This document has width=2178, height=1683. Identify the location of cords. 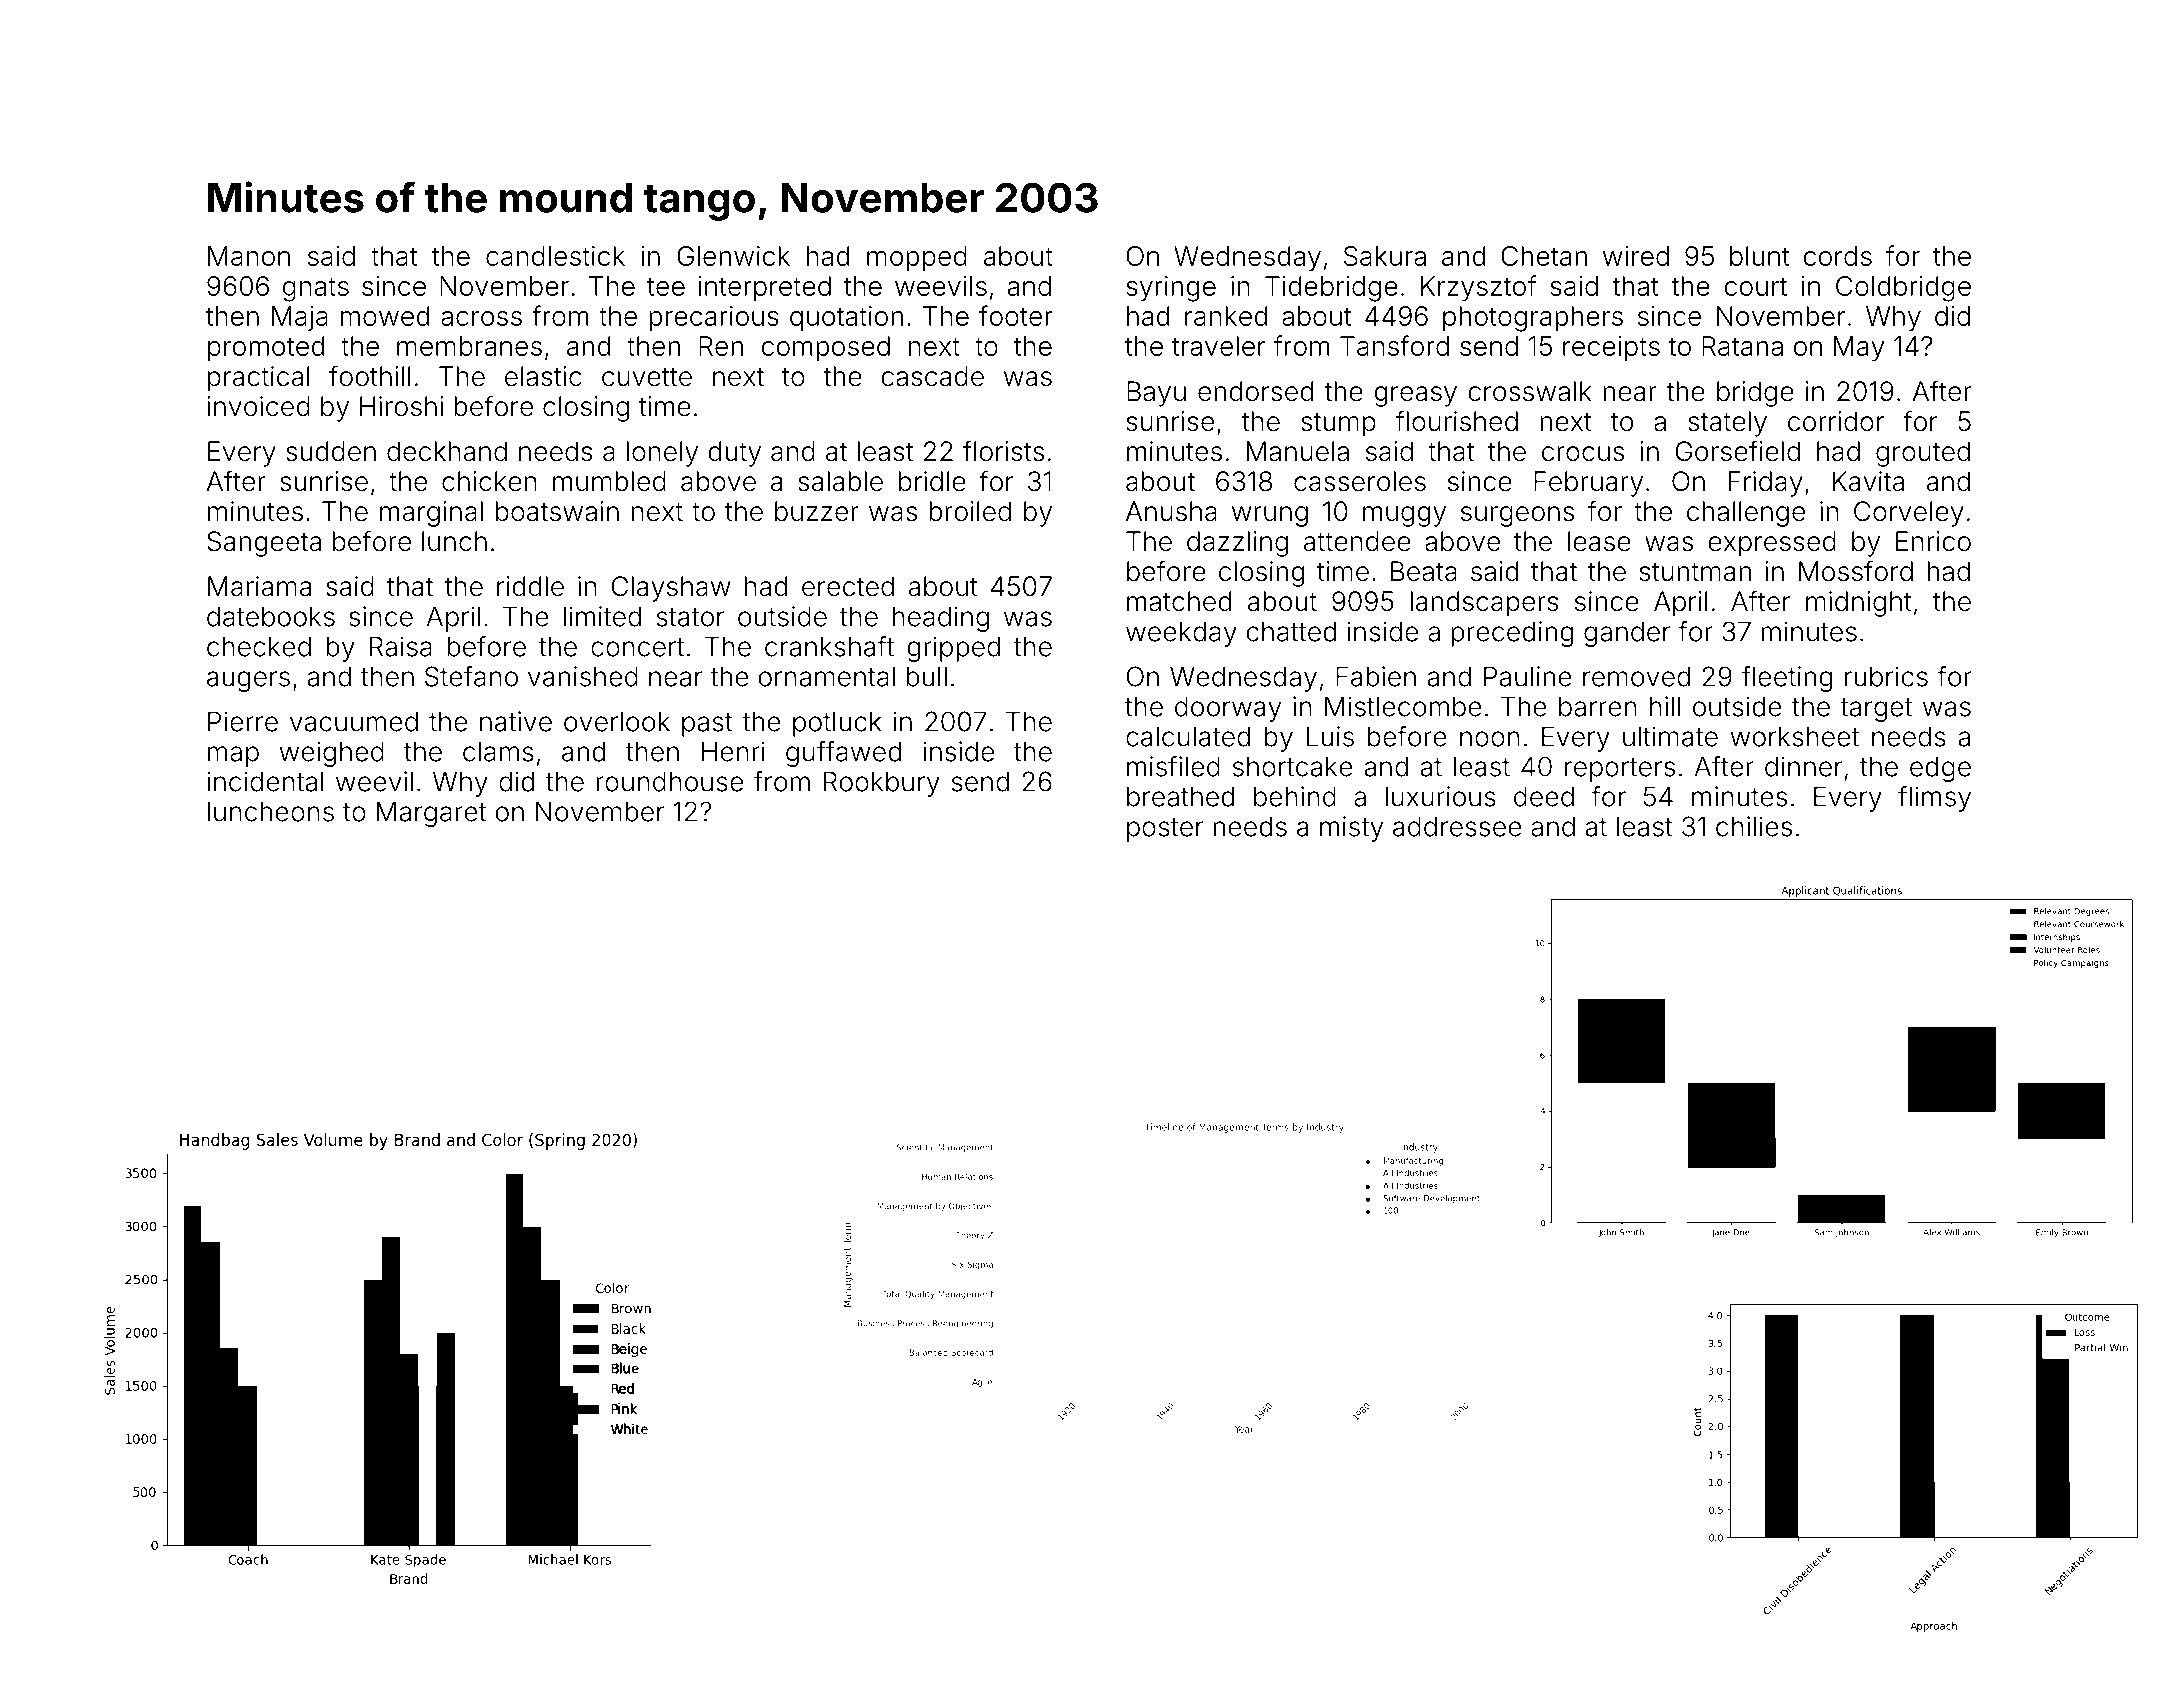
(1838, 256).
